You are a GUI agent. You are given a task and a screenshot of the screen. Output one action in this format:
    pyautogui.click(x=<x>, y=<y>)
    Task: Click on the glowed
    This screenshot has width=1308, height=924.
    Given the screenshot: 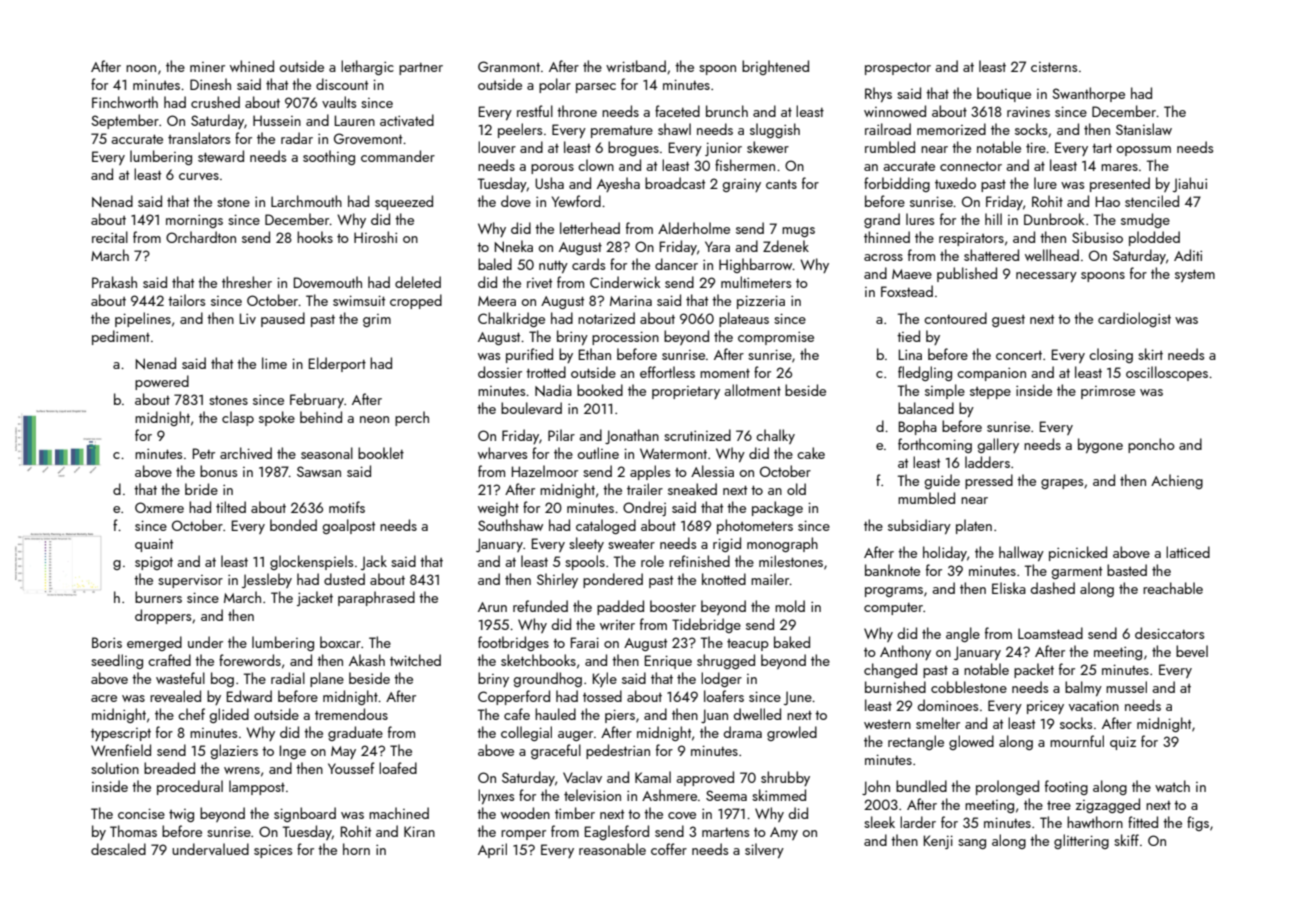 What is the action you would take?
    pyautogui.click(x=971, y=742)
